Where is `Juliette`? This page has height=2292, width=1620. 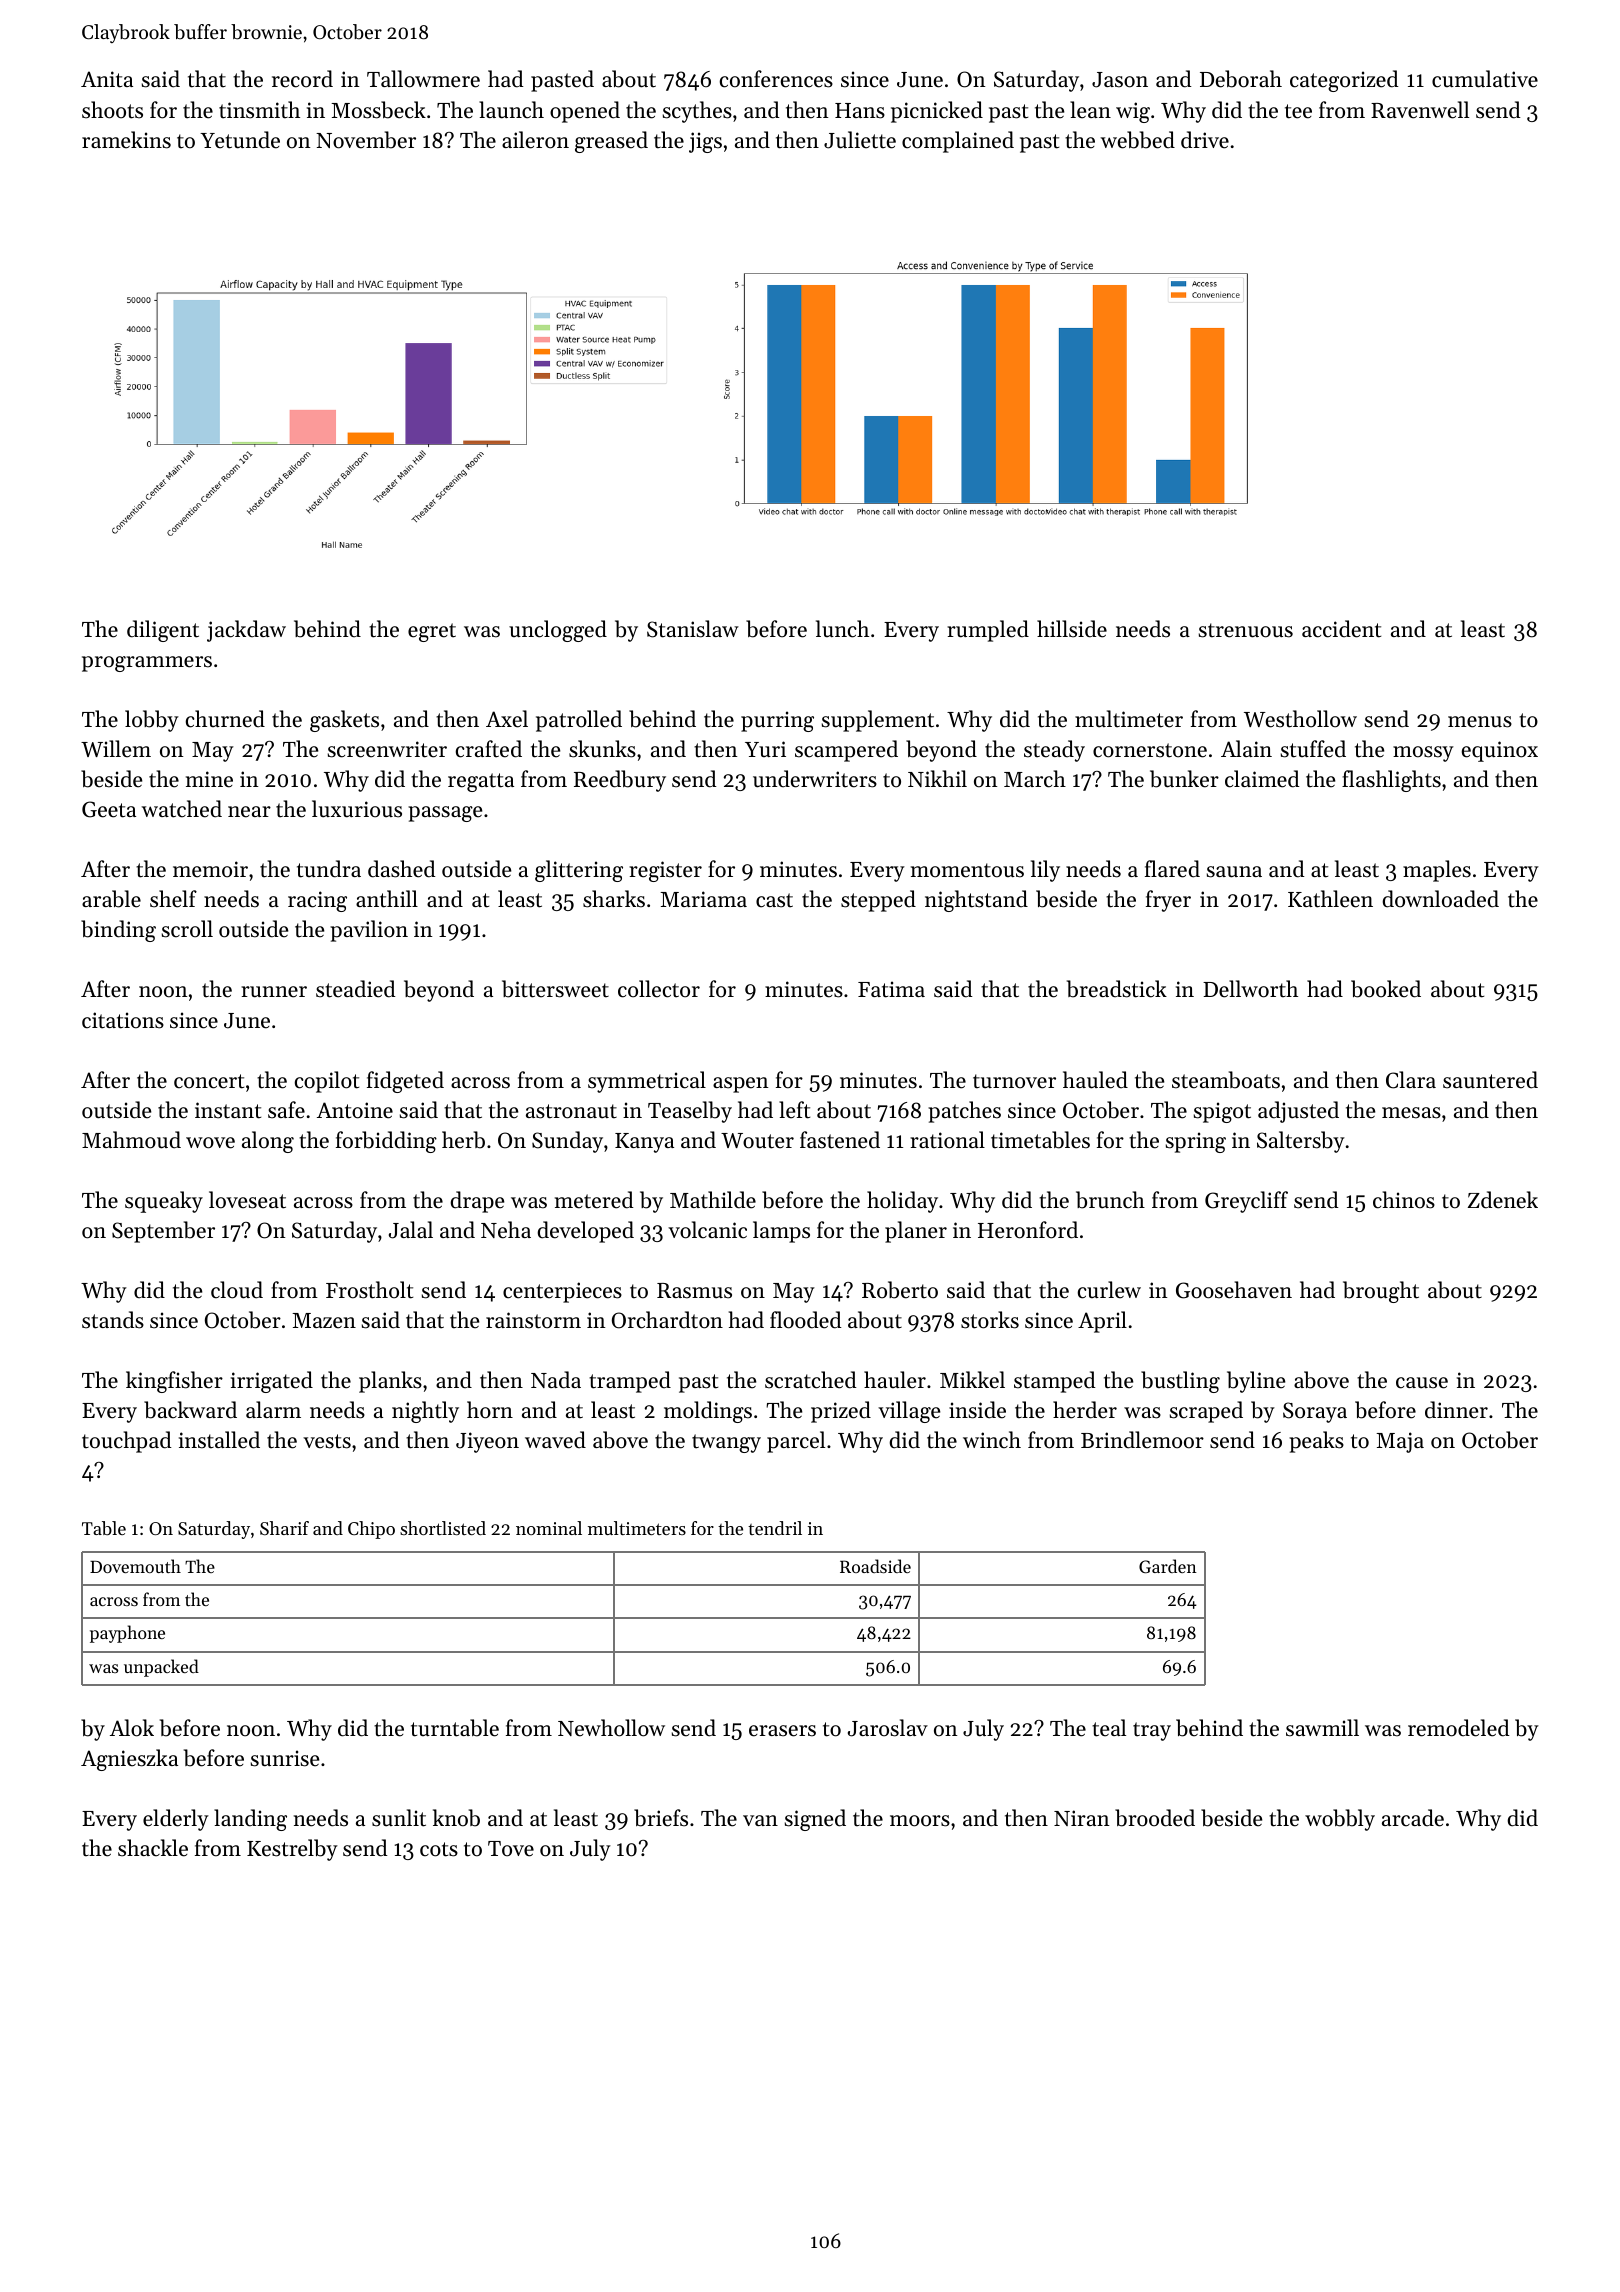
Juliette is located at coordinates (860, 140).
